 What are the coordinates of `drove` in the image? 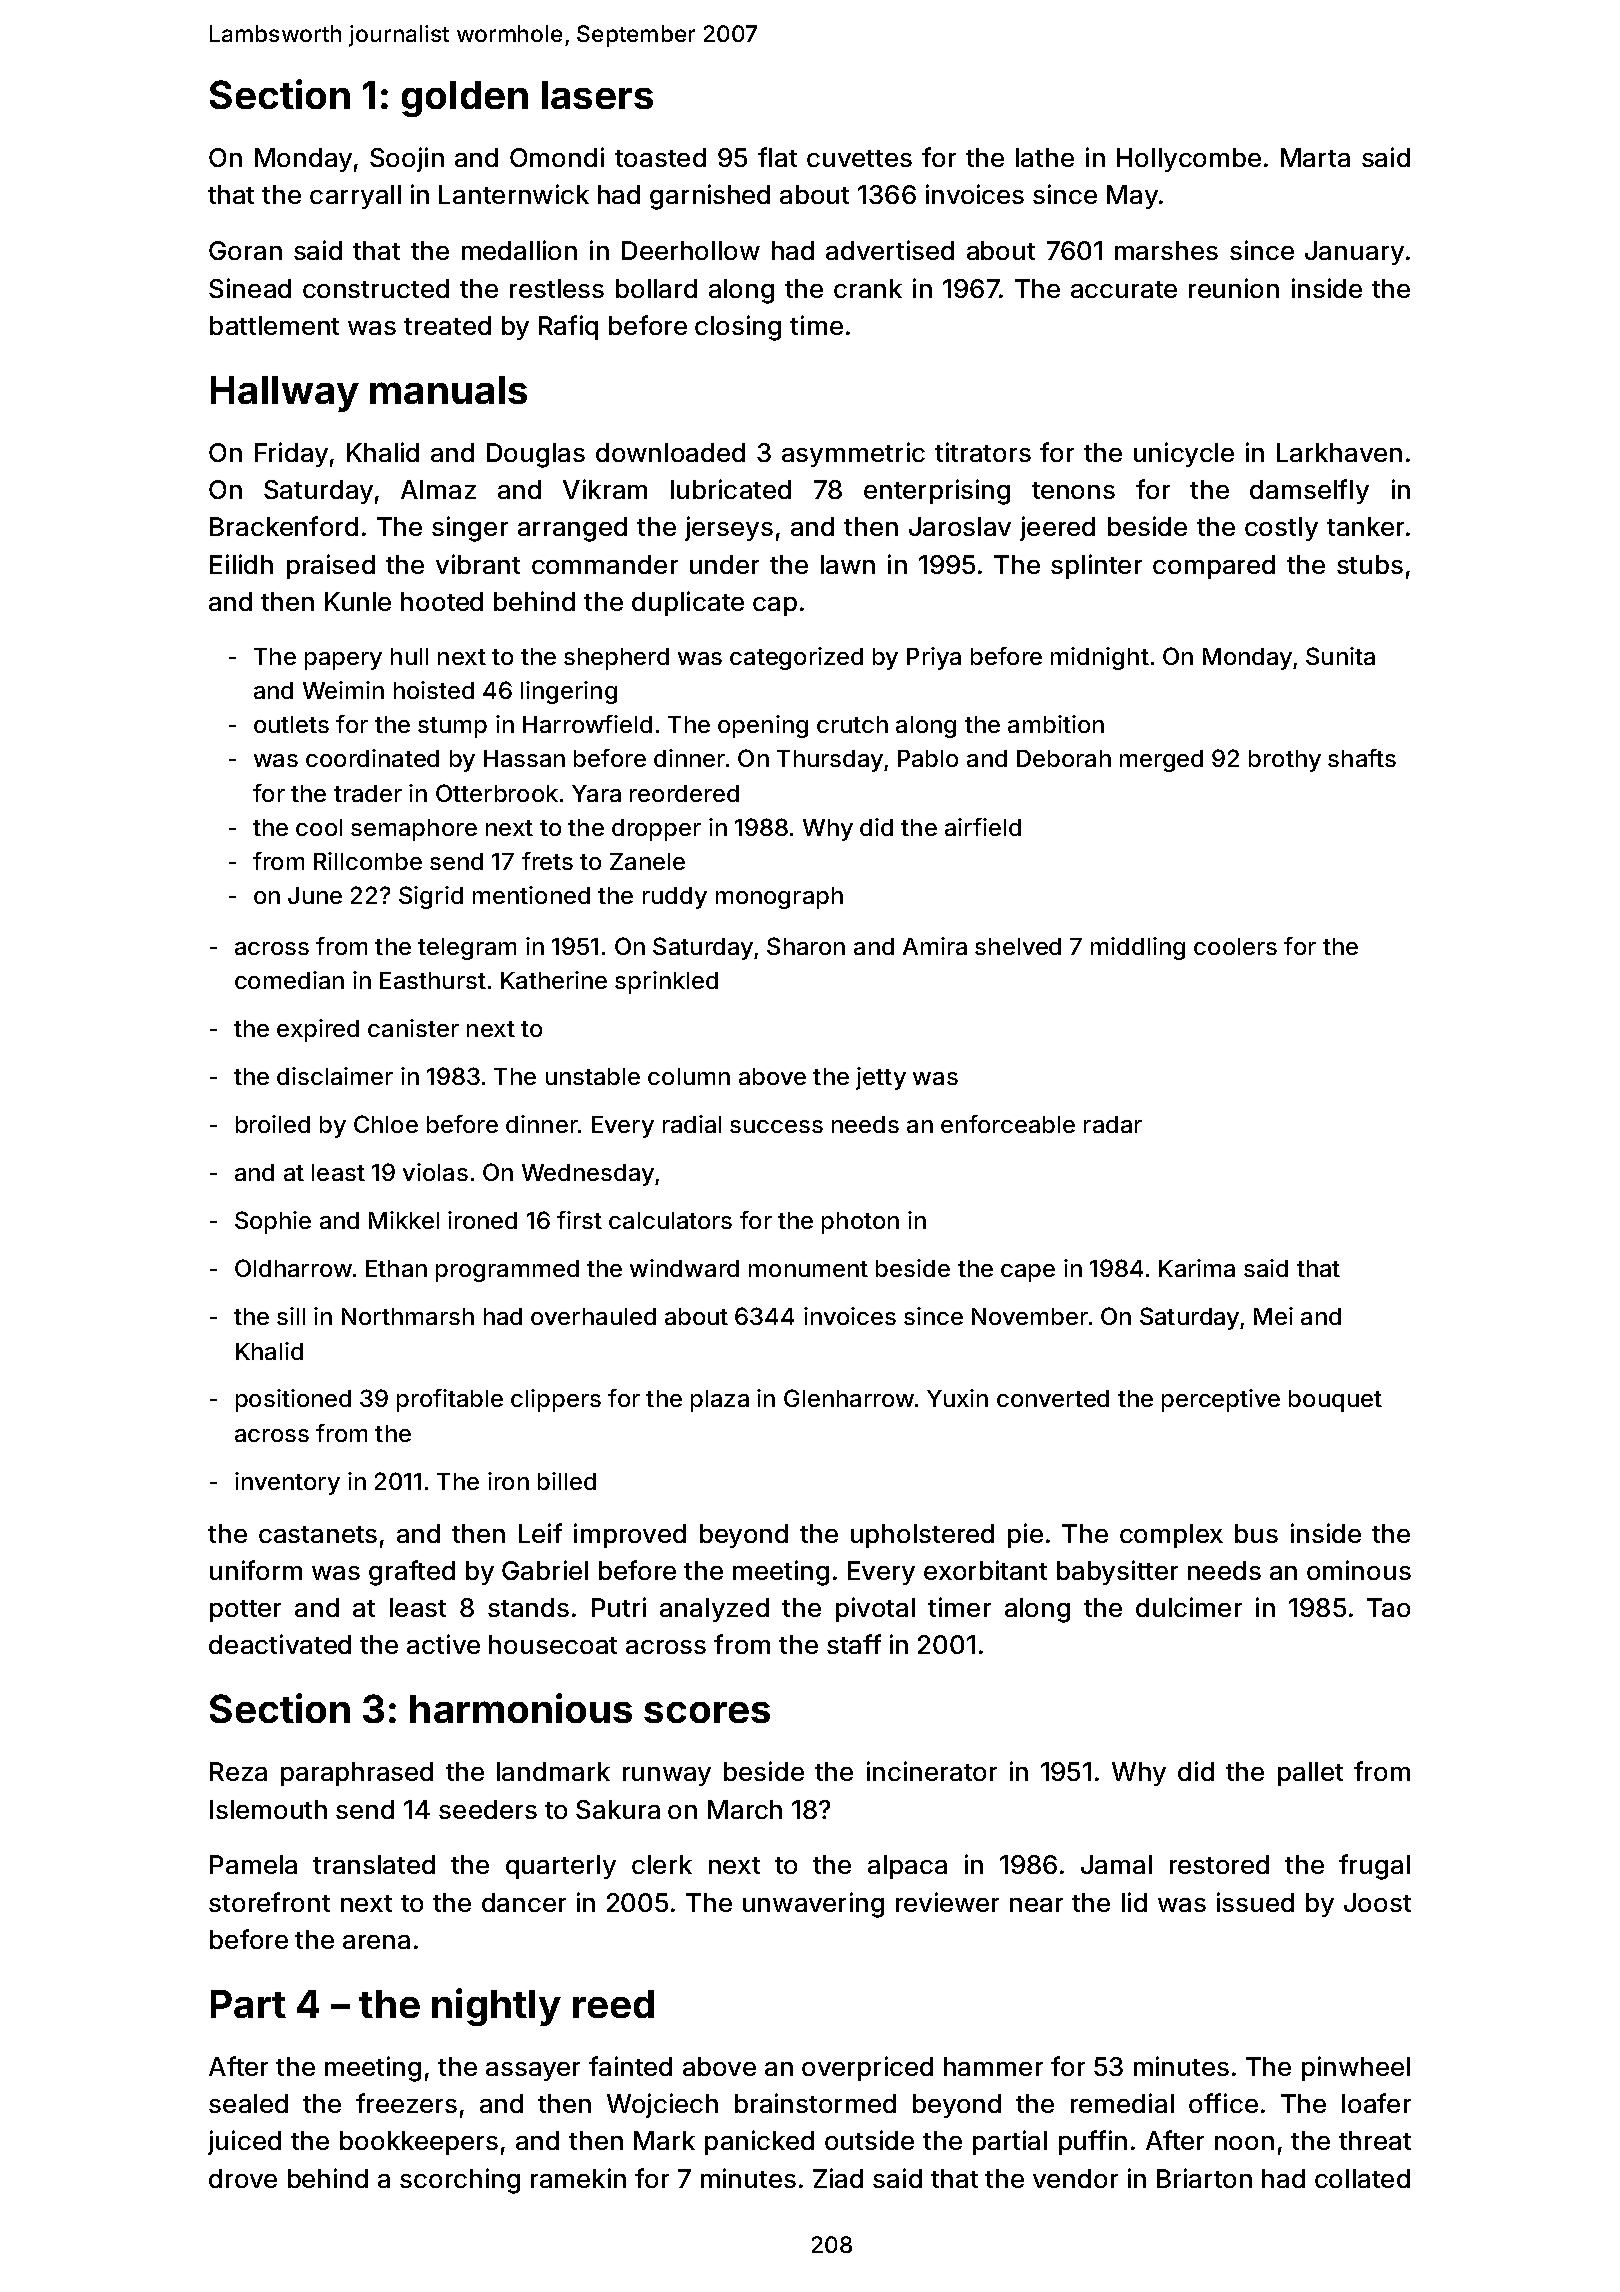 It's located at (243, 2178).
